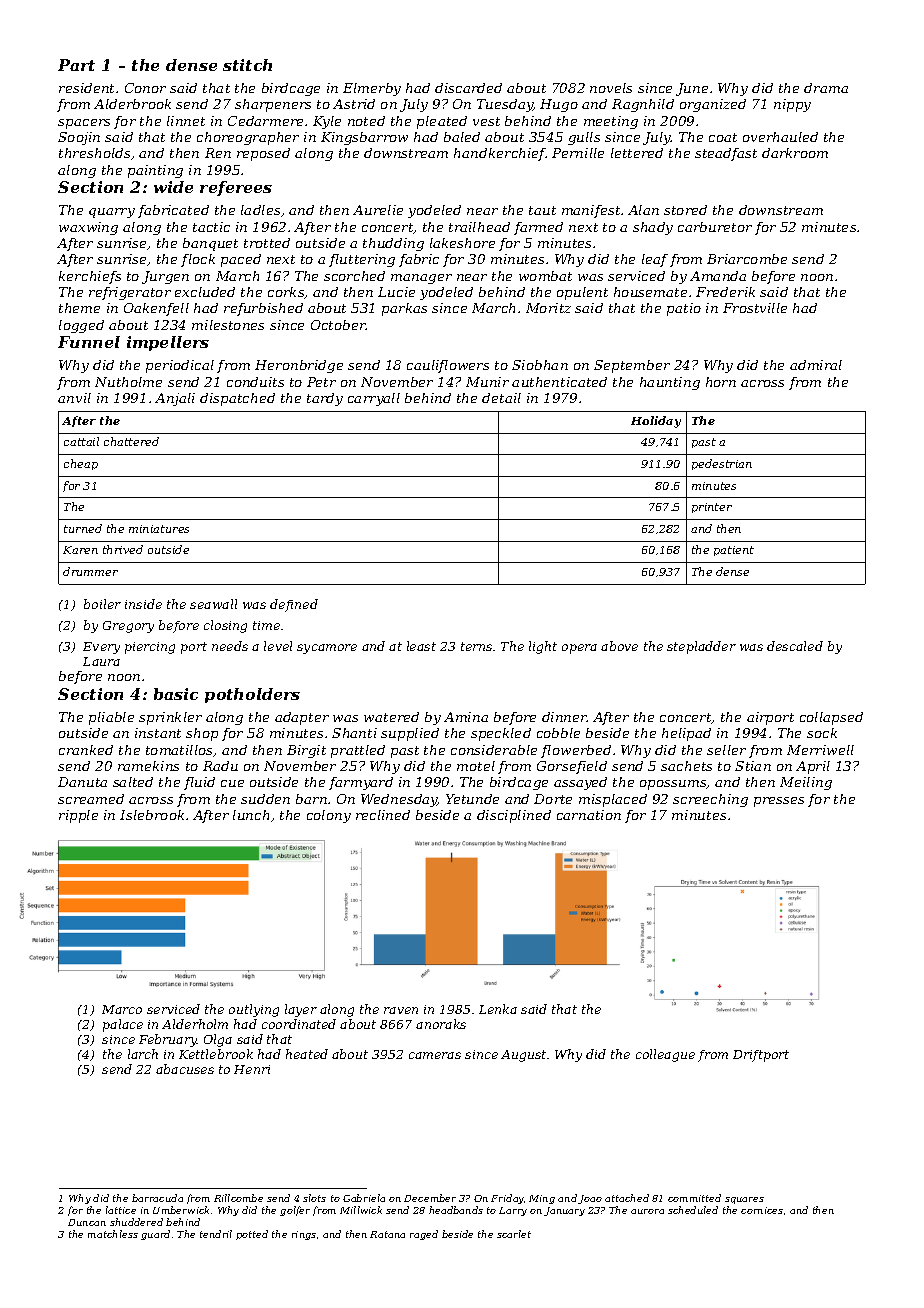 This document has height=1308, width=924. What do you see at coordinates (542, 1199) in the document?
I see `Ming` at bounding box center [542, 1199].
